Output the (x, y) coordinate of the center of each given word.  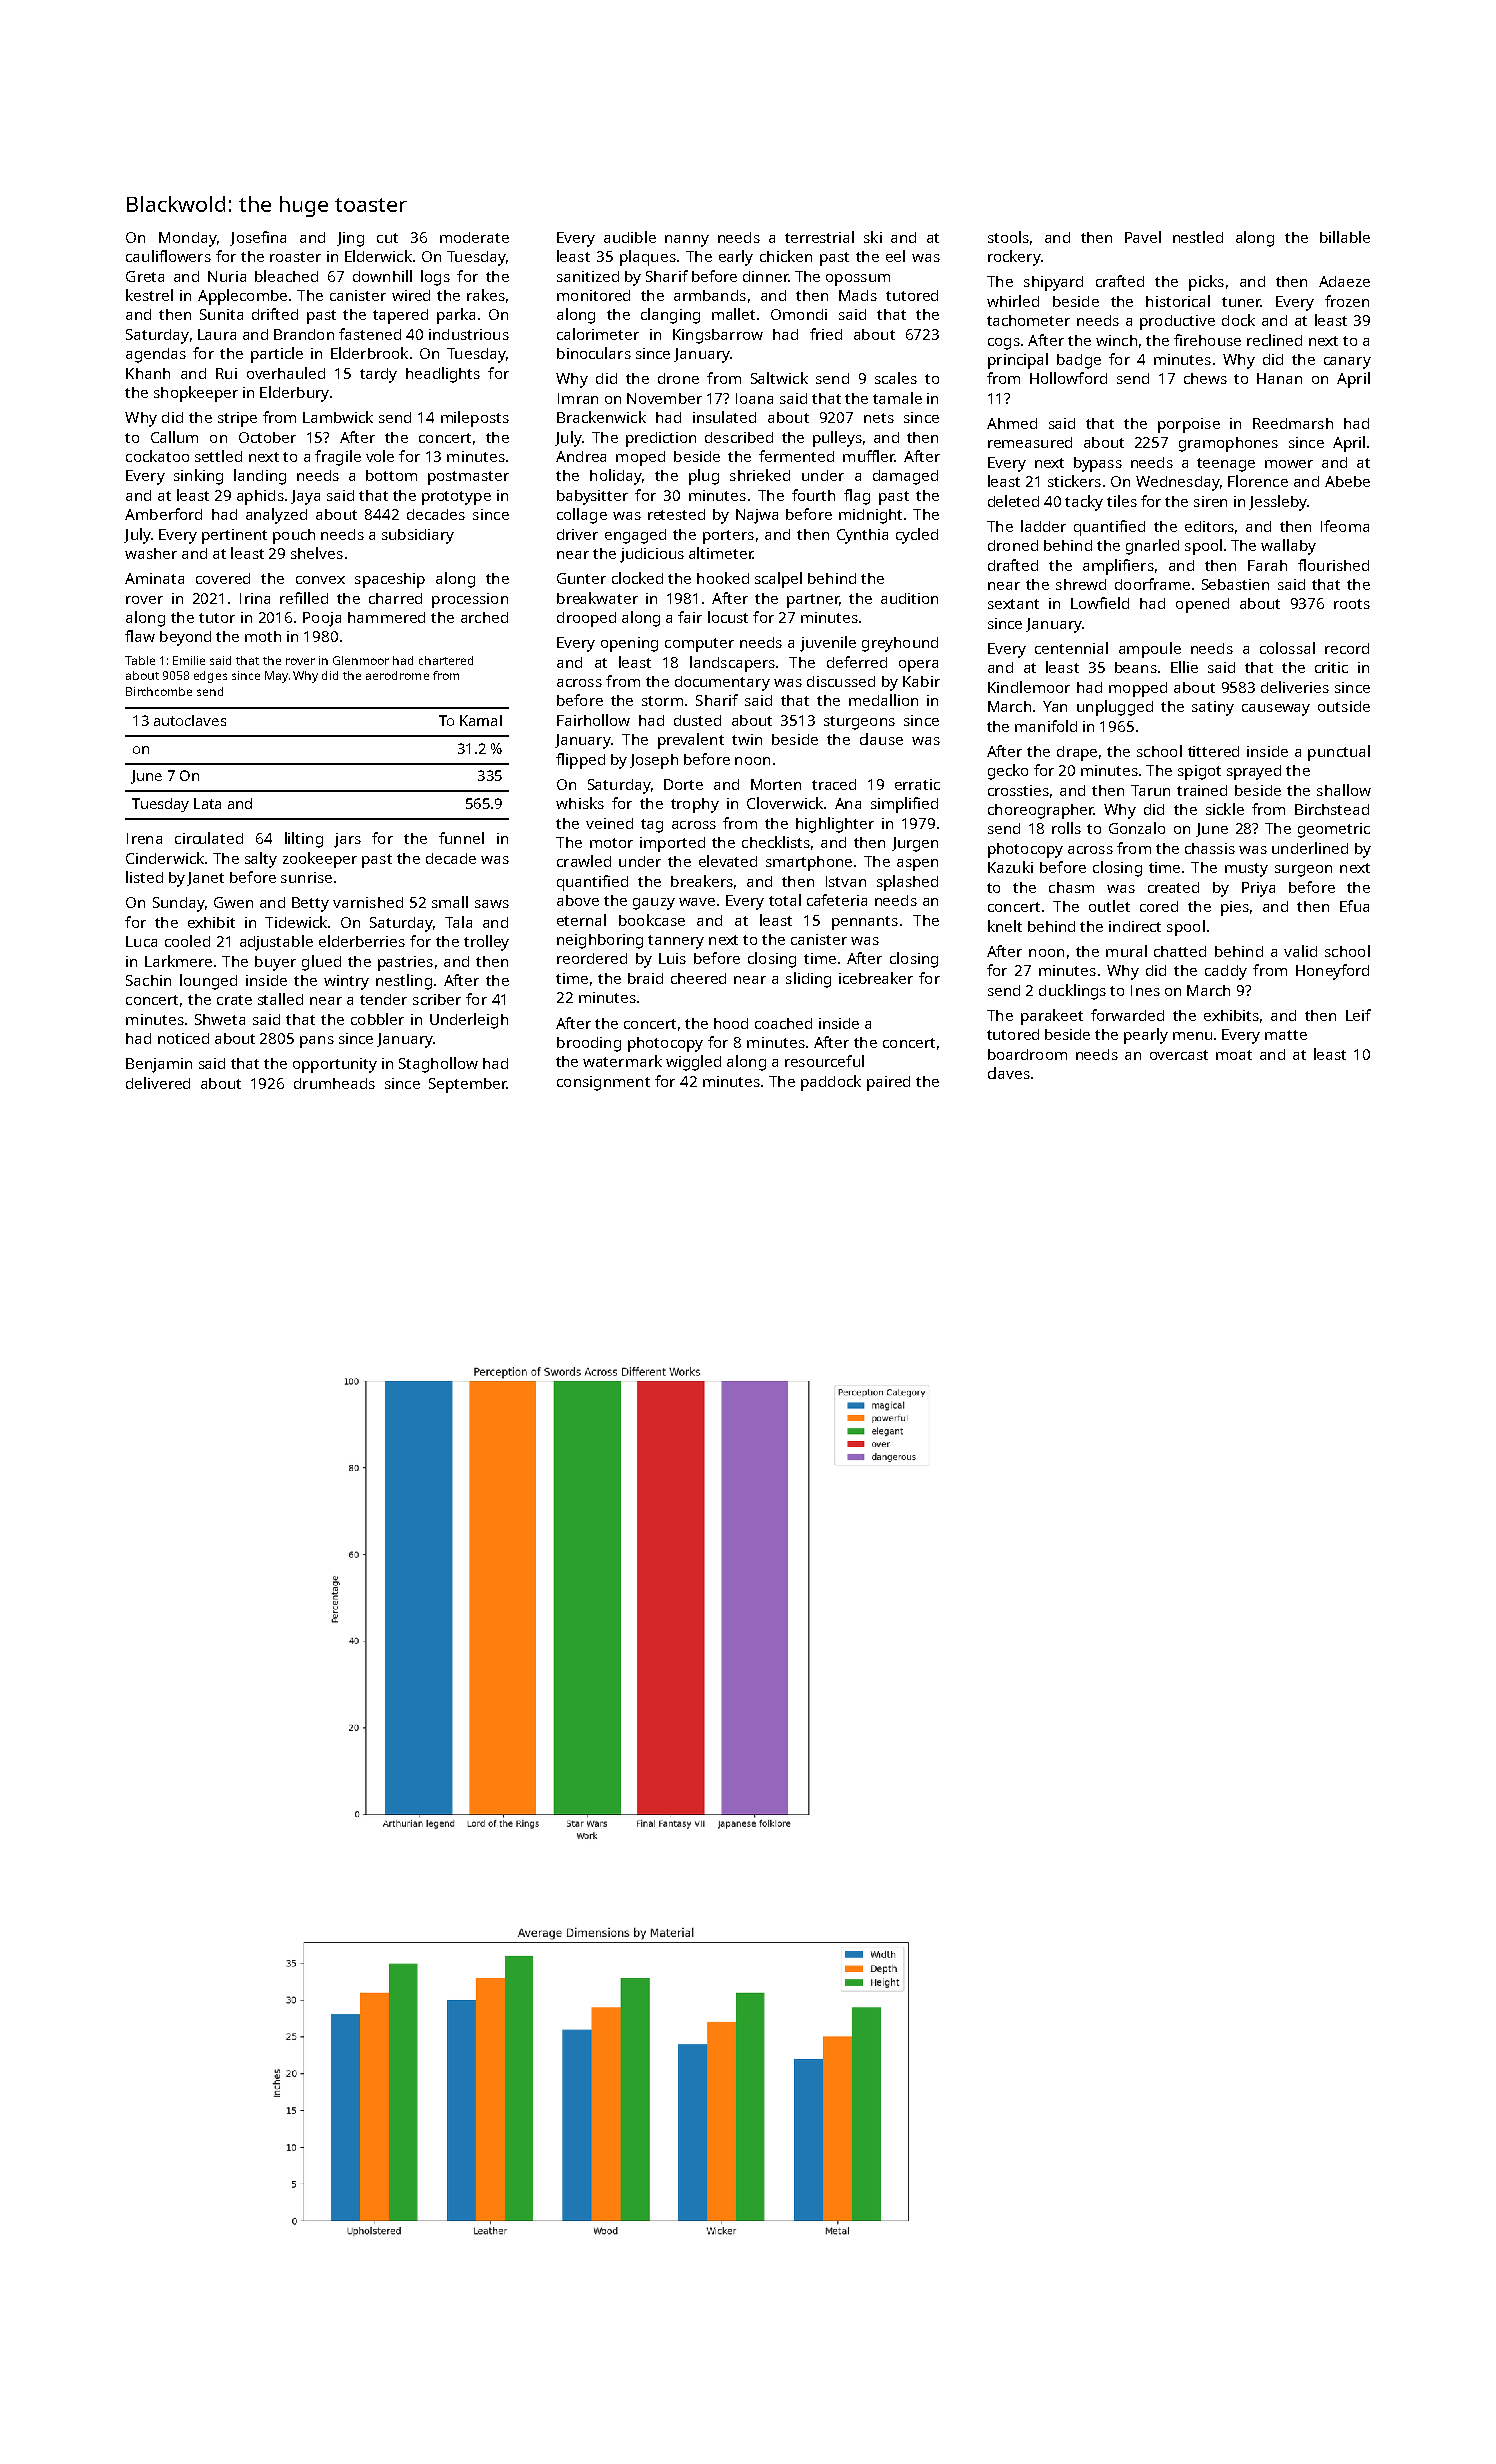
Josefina (258, 238)
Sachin (148, 980)
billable (1345, 237)
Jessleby (1278, 503)
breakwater (597, 598)
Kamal (481, 720)
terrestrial (819, 237)
